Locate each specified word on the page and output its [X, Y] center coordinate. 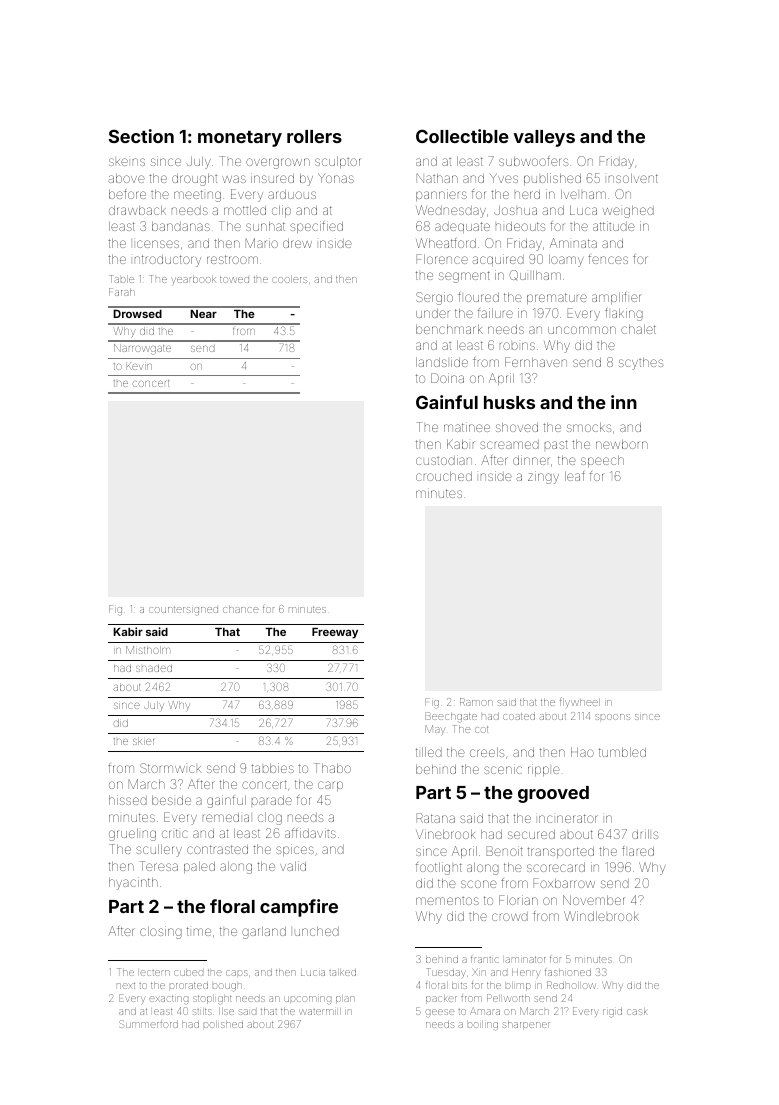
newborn [622, 444]
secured [531, 834]
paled [199, 867]
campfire [299, 908]
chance [241, 609]
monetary [240, 139]
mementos [447, 901]
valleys [544, 138]
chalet [638, 329]
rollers [314, 136]
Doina [447, 378]
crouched [444, 476]
